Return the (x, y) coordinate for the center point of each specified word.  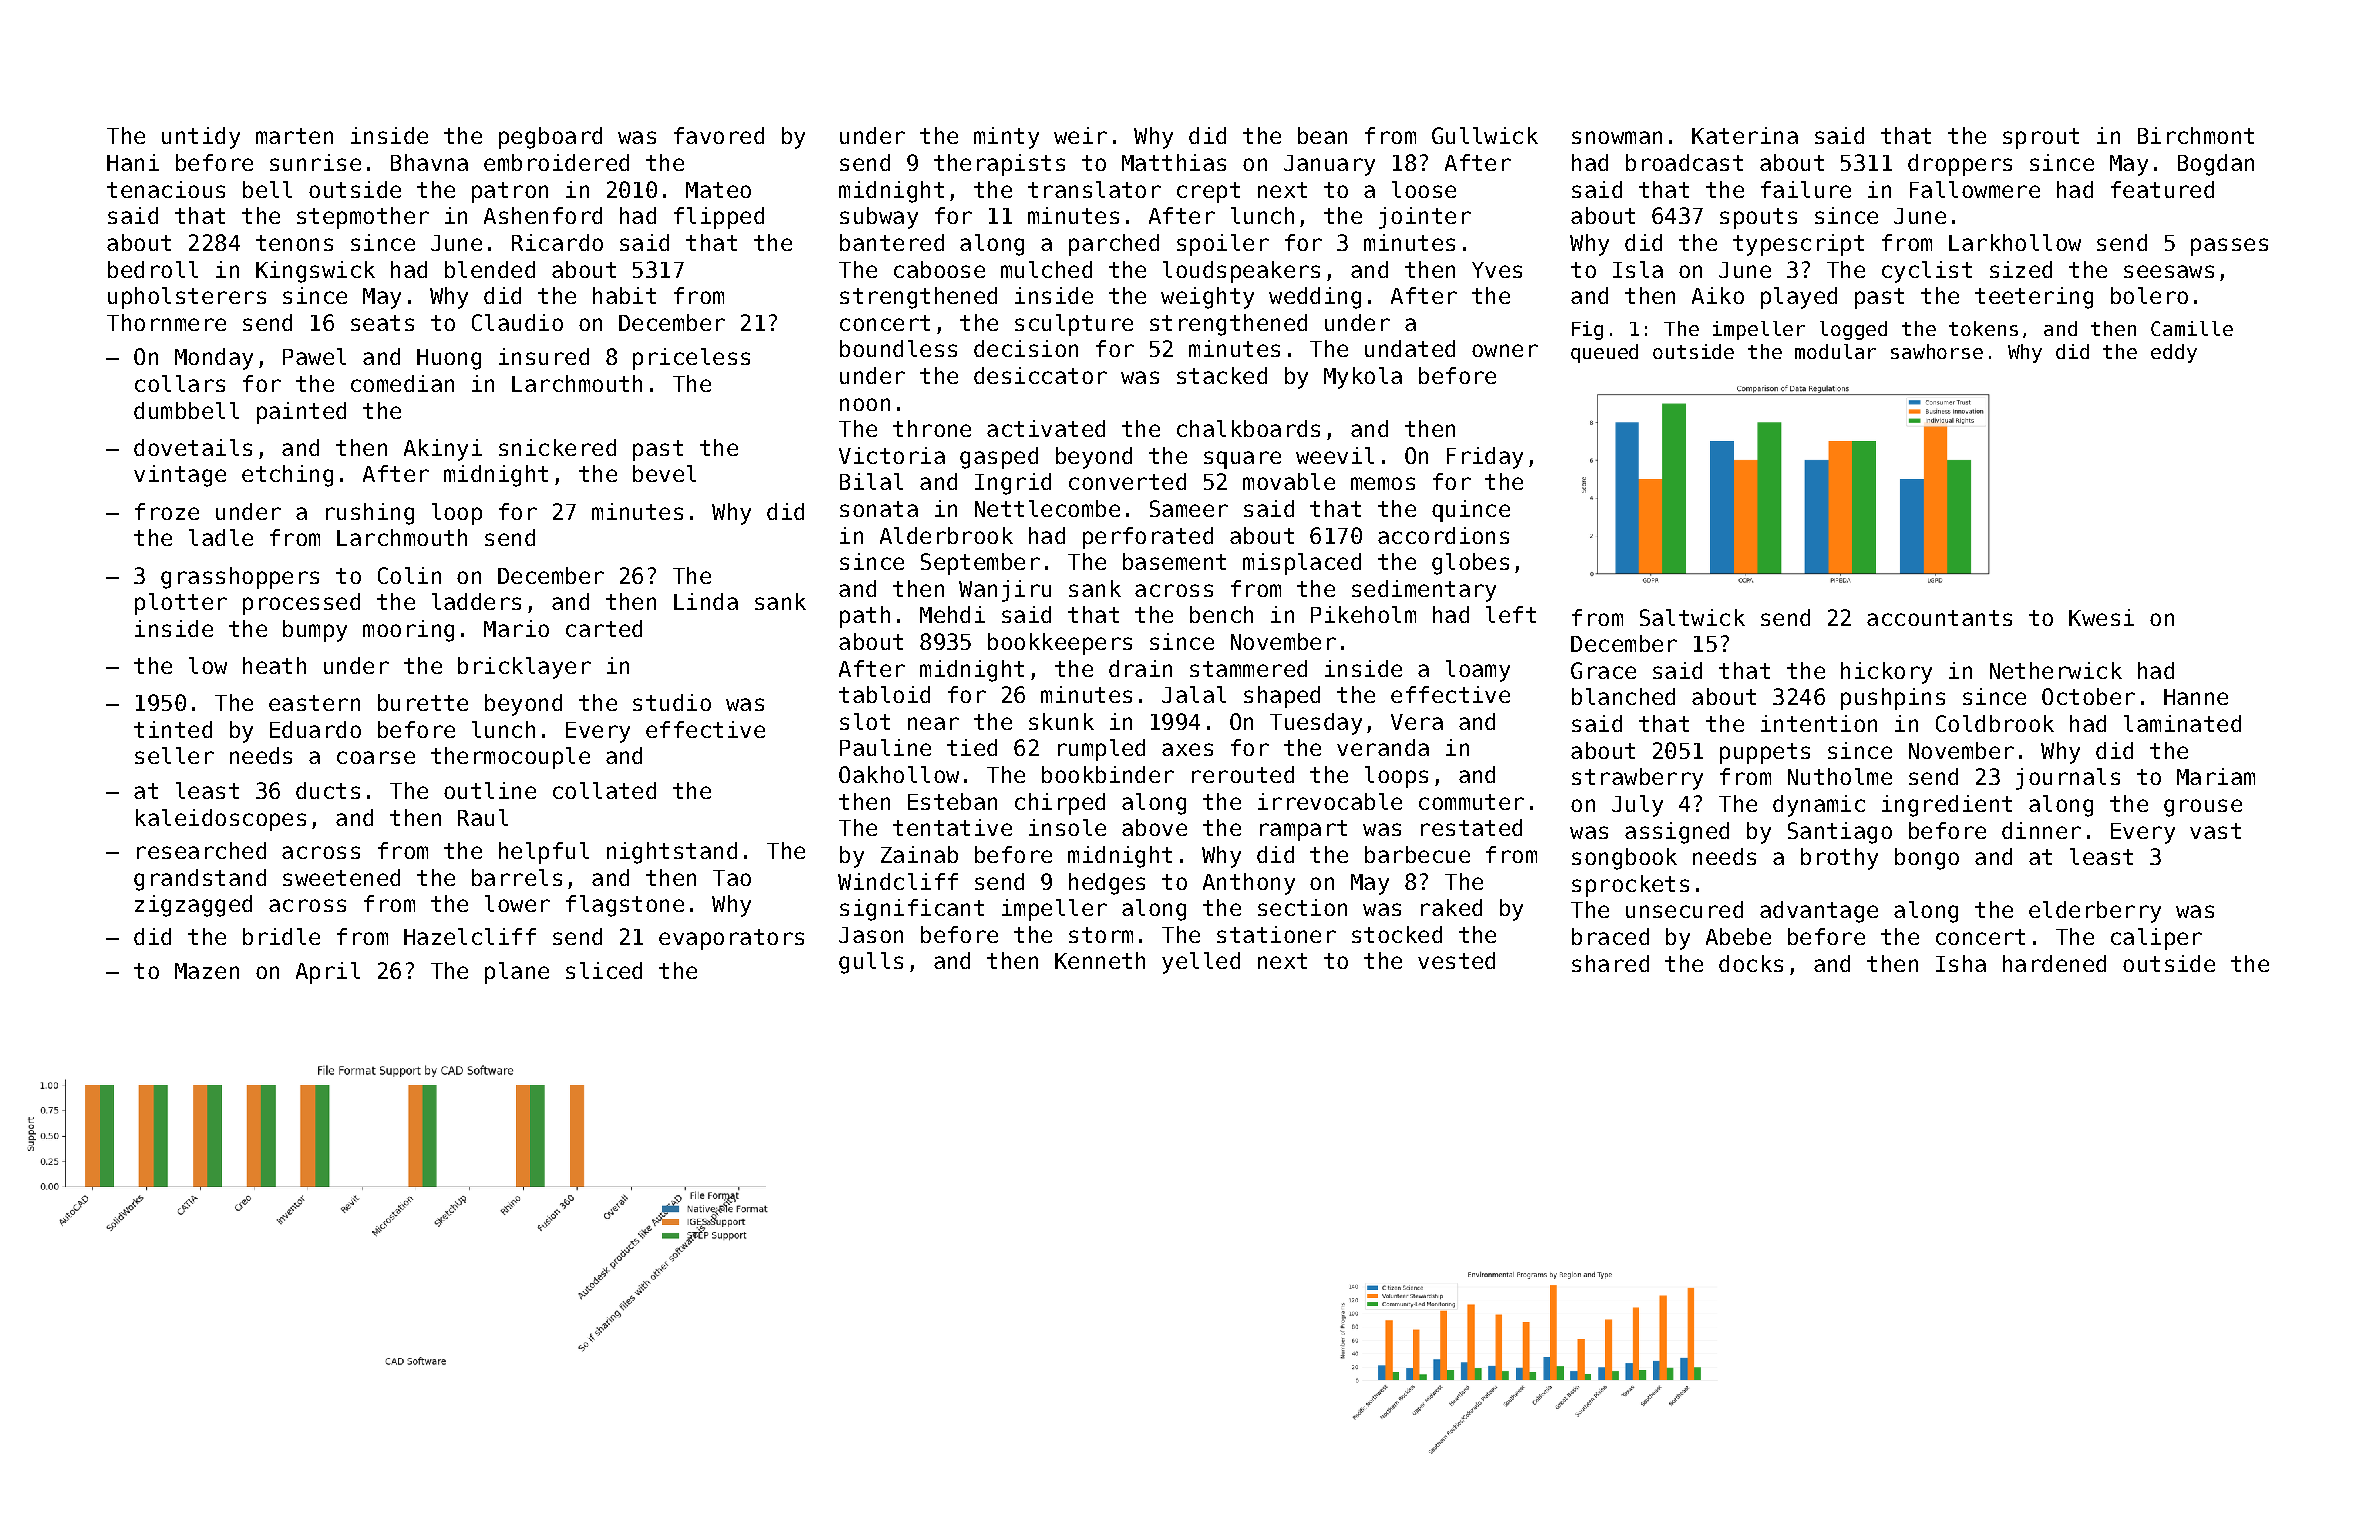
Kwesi (2101, 617)
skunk (1061, 721)
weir (1080, 135)
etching (287, 476)
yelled (1201, 963)
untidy (201, 138)
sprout (2041, 138)
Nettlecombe (1047, 508)
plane (517, 973)
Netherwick (2056, 670)
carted (604, 628)
